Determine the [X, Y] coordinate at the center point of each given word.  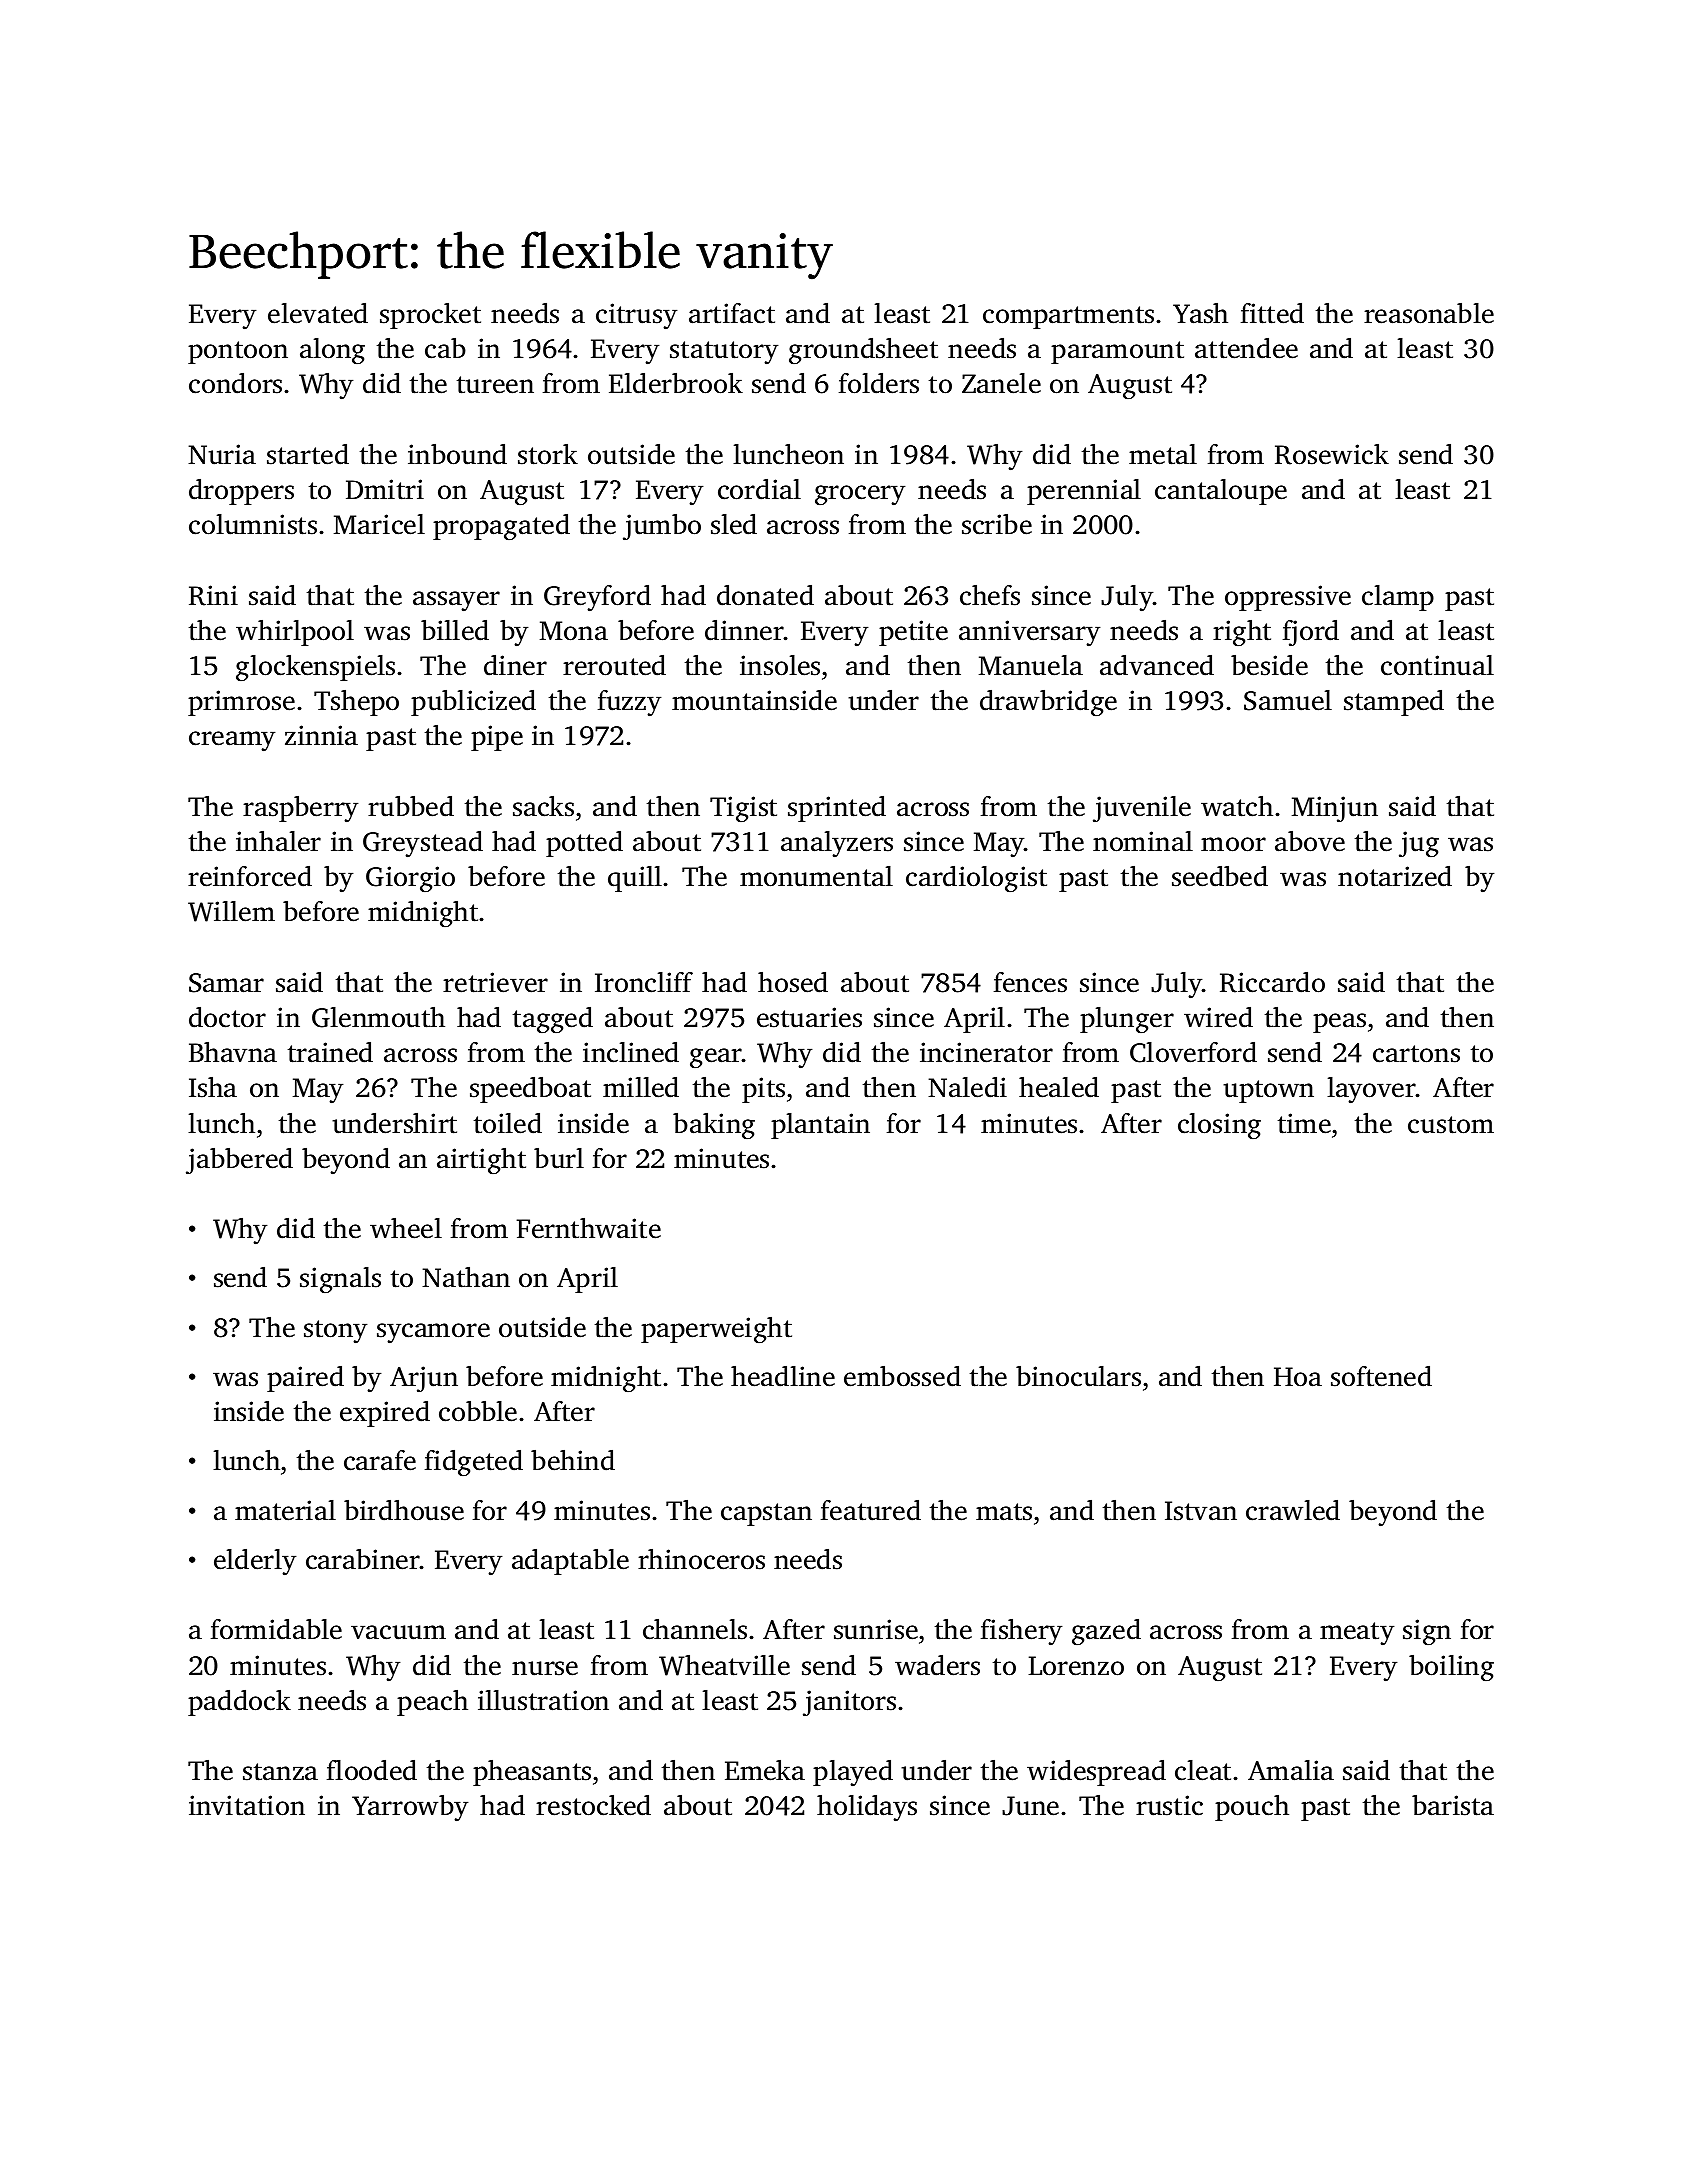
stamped [1394, 702]
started [308, 454]
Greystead [423, 844]
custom [1451, 1125]
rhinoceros [701, 1559]
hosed [793, 982]
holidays [867, 1808]
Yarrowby [410, 1808]
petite [913, 633]
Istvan [1201, 1511]
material [285, 1510]
